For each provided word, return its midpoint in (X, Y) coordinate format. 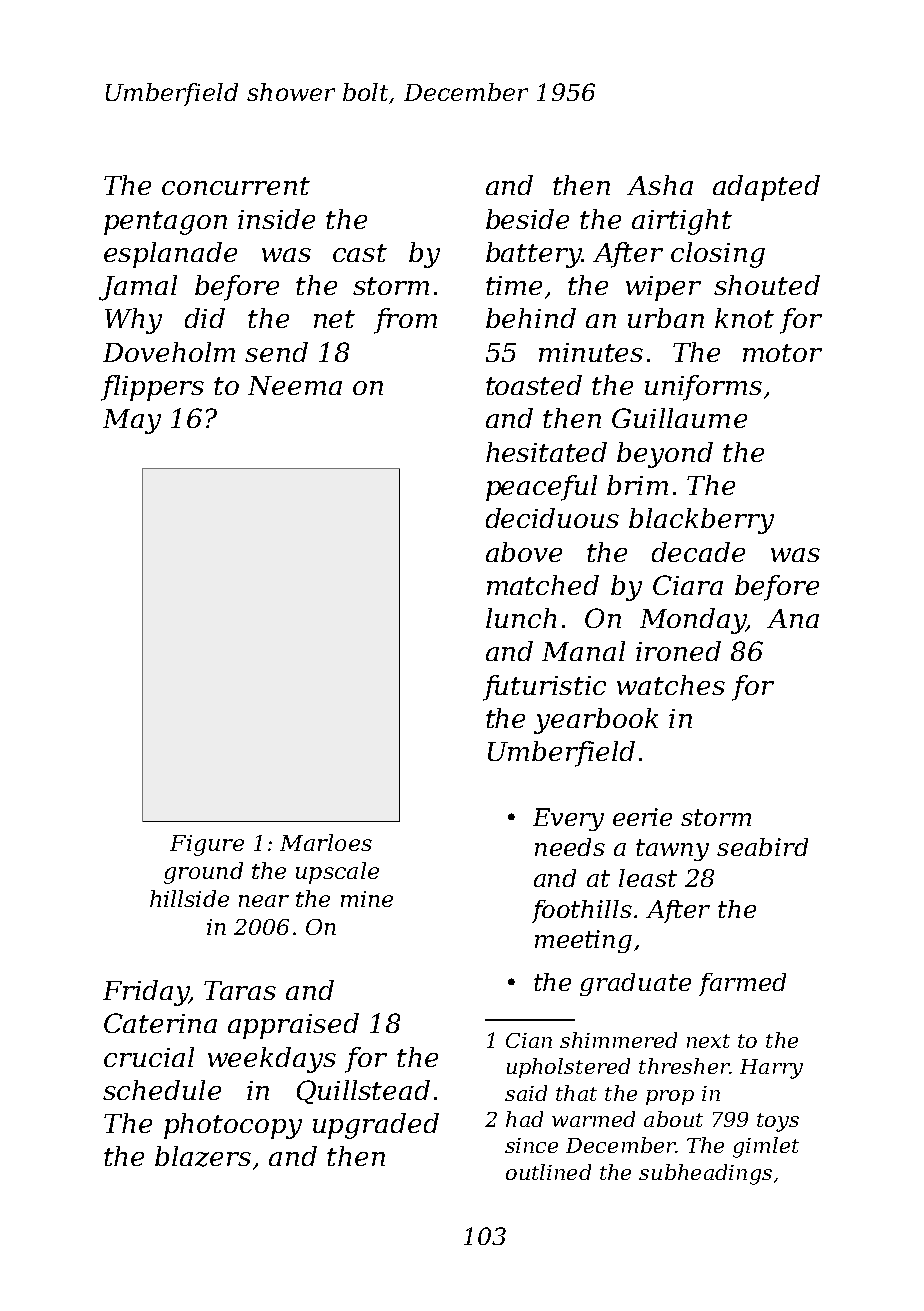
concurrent (236, 186)
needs (570, 847)
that (576, 1093)
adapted (766, 188)
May (132, 421)
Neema (295, 385)
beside (527, 219)
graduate (635, 984)
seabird (762, 847)
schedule (162, 1090)
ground (203, 873)
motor (782, 353)
